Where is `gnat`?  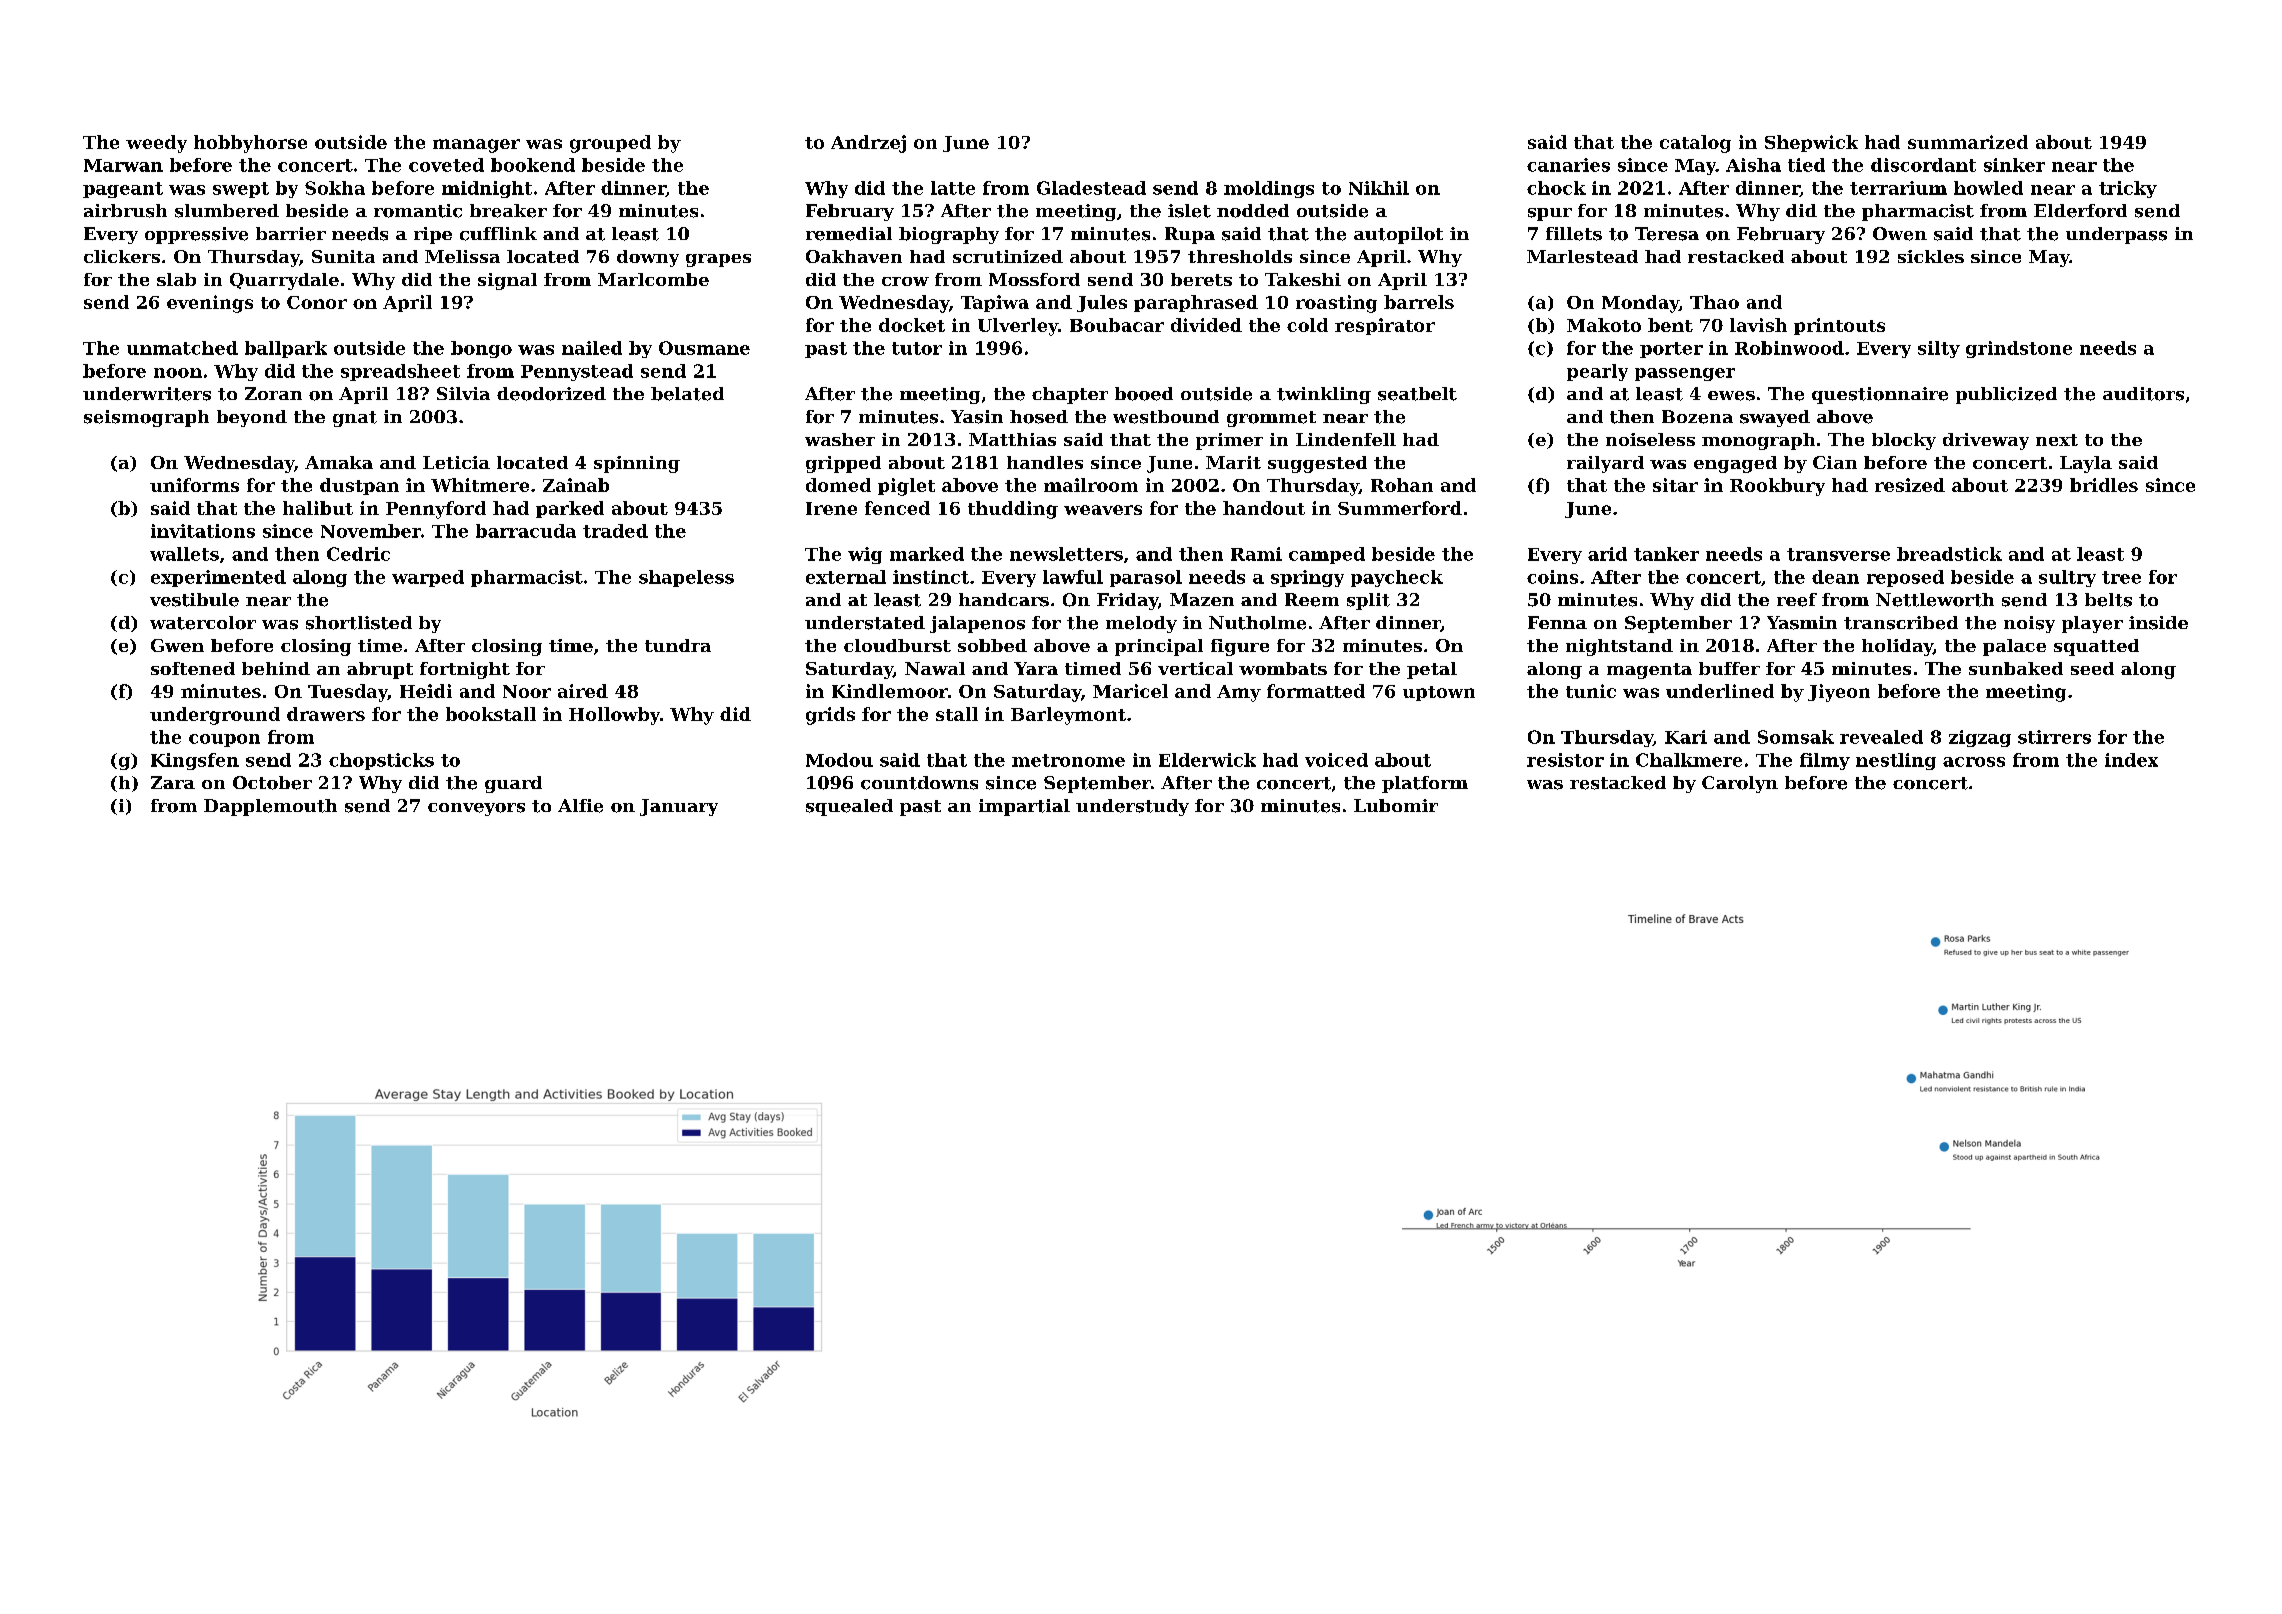 gnat is located at coordinates (355, 419).
